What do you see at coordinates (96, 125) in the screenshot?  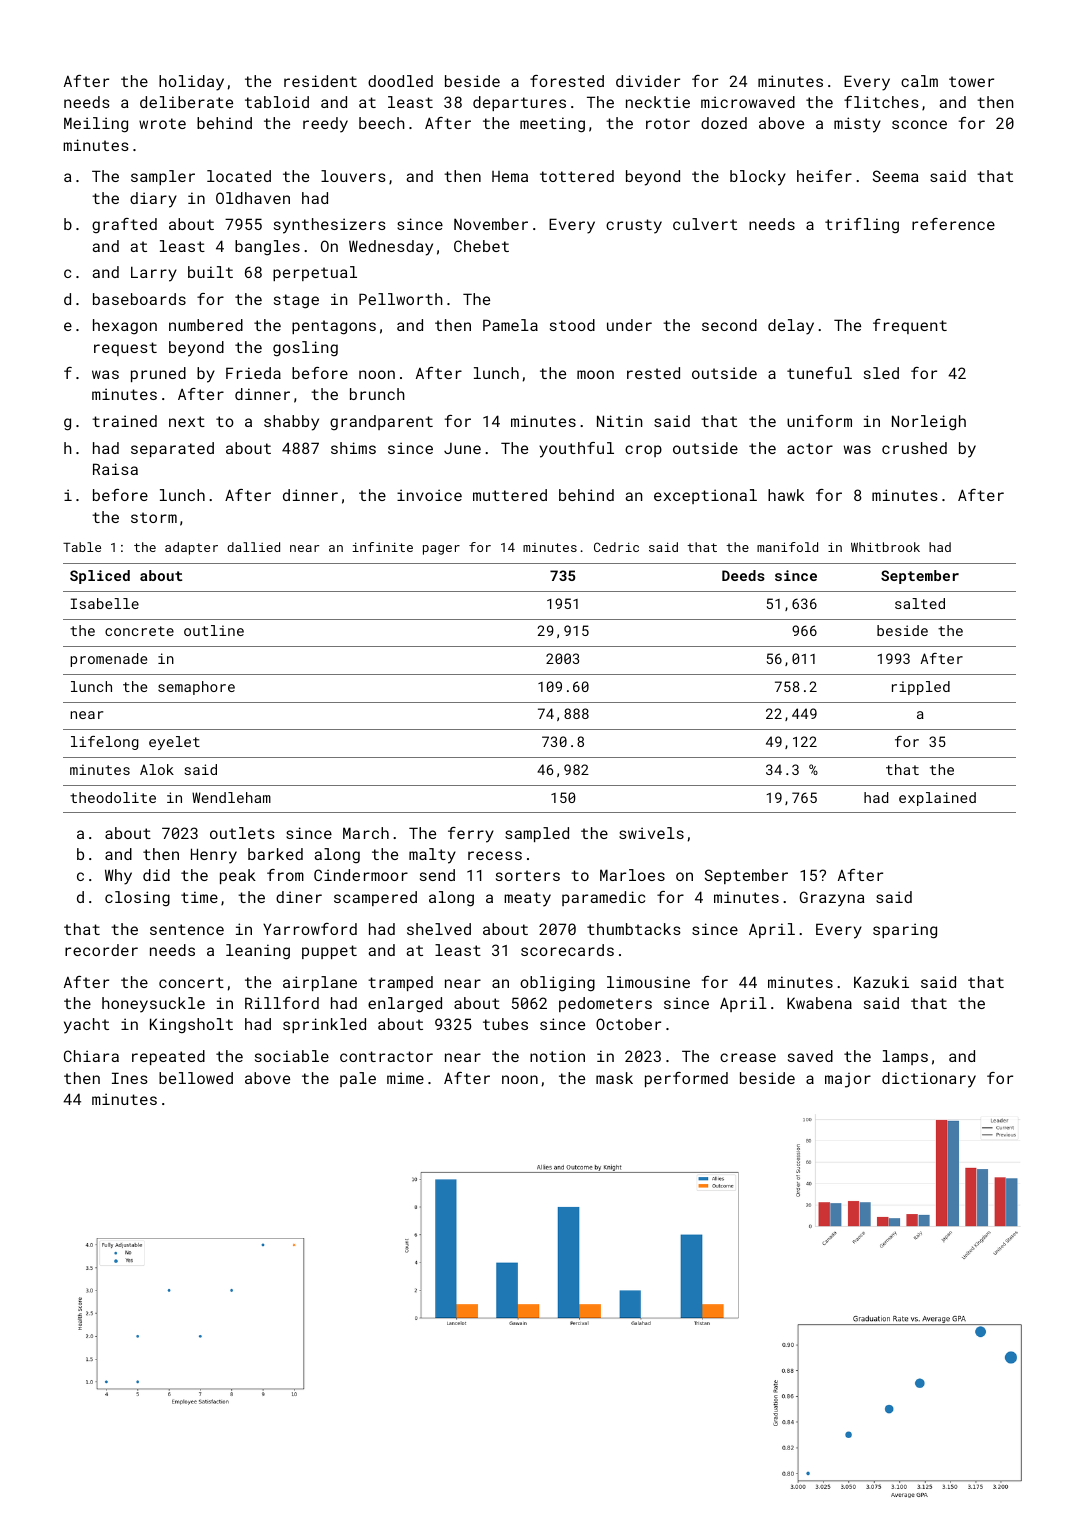 I see `Meiling` at bounding box center [96, 125].
